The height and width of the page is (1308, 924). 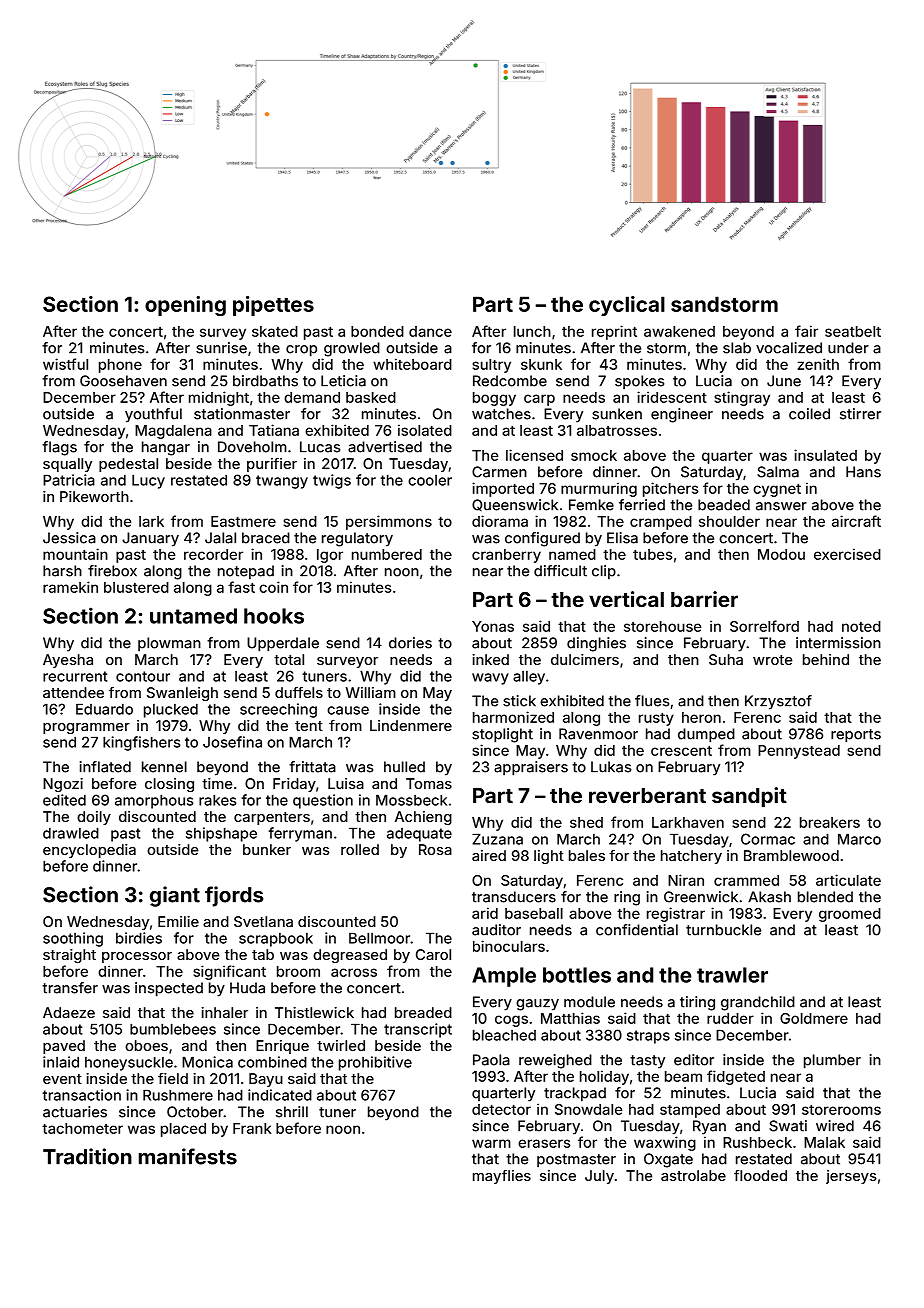 What do you see at coordinates (136, 587) in the page?
I see `blustered` at bounding box center [136, 587].
